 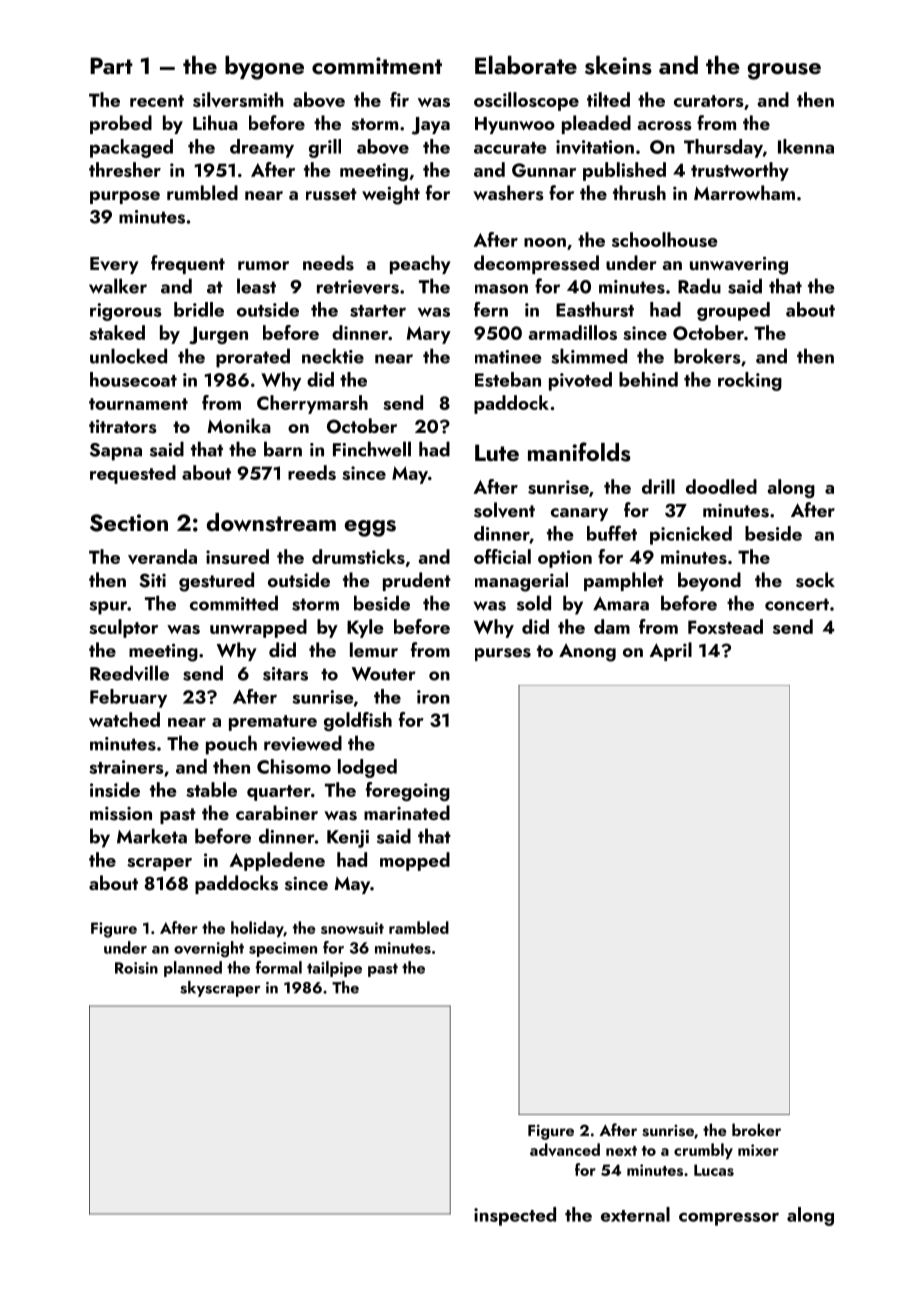 What do you see at coordinates (125, 197) in the screenshot?
I see `purpose` at bounding box center [125, 197].
